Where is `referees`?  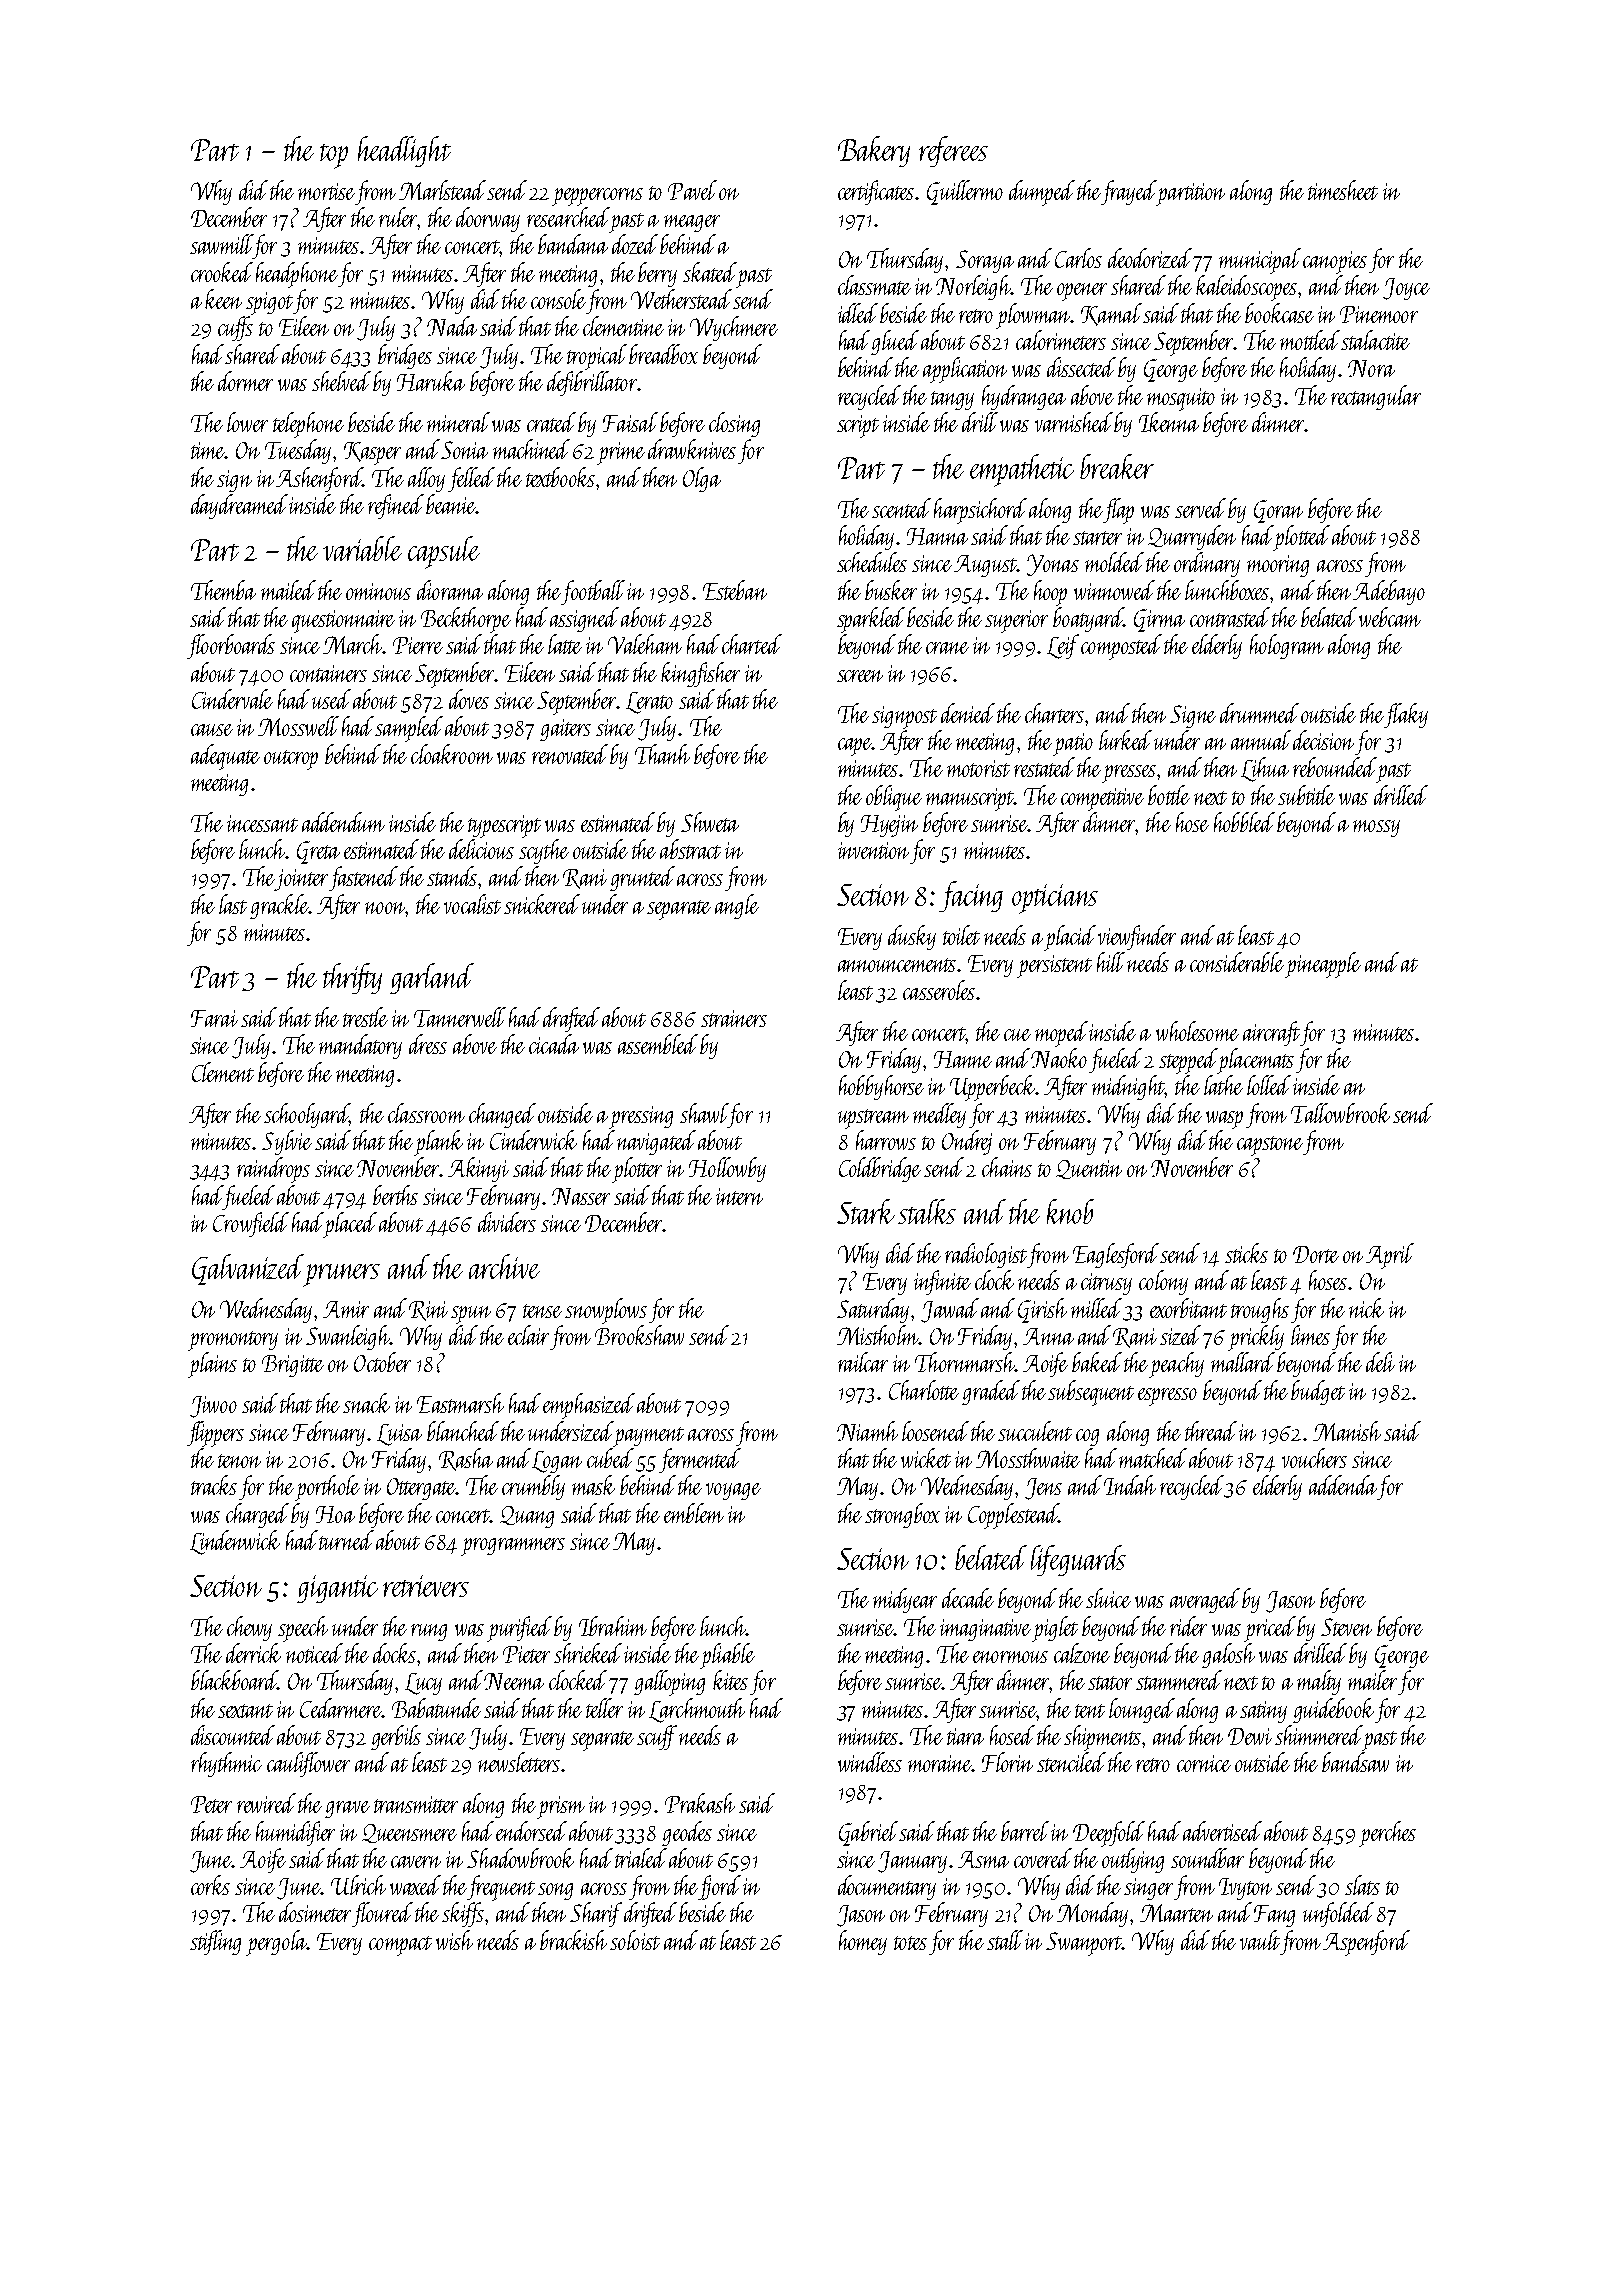 referees is located at coordinates (953, 151).
